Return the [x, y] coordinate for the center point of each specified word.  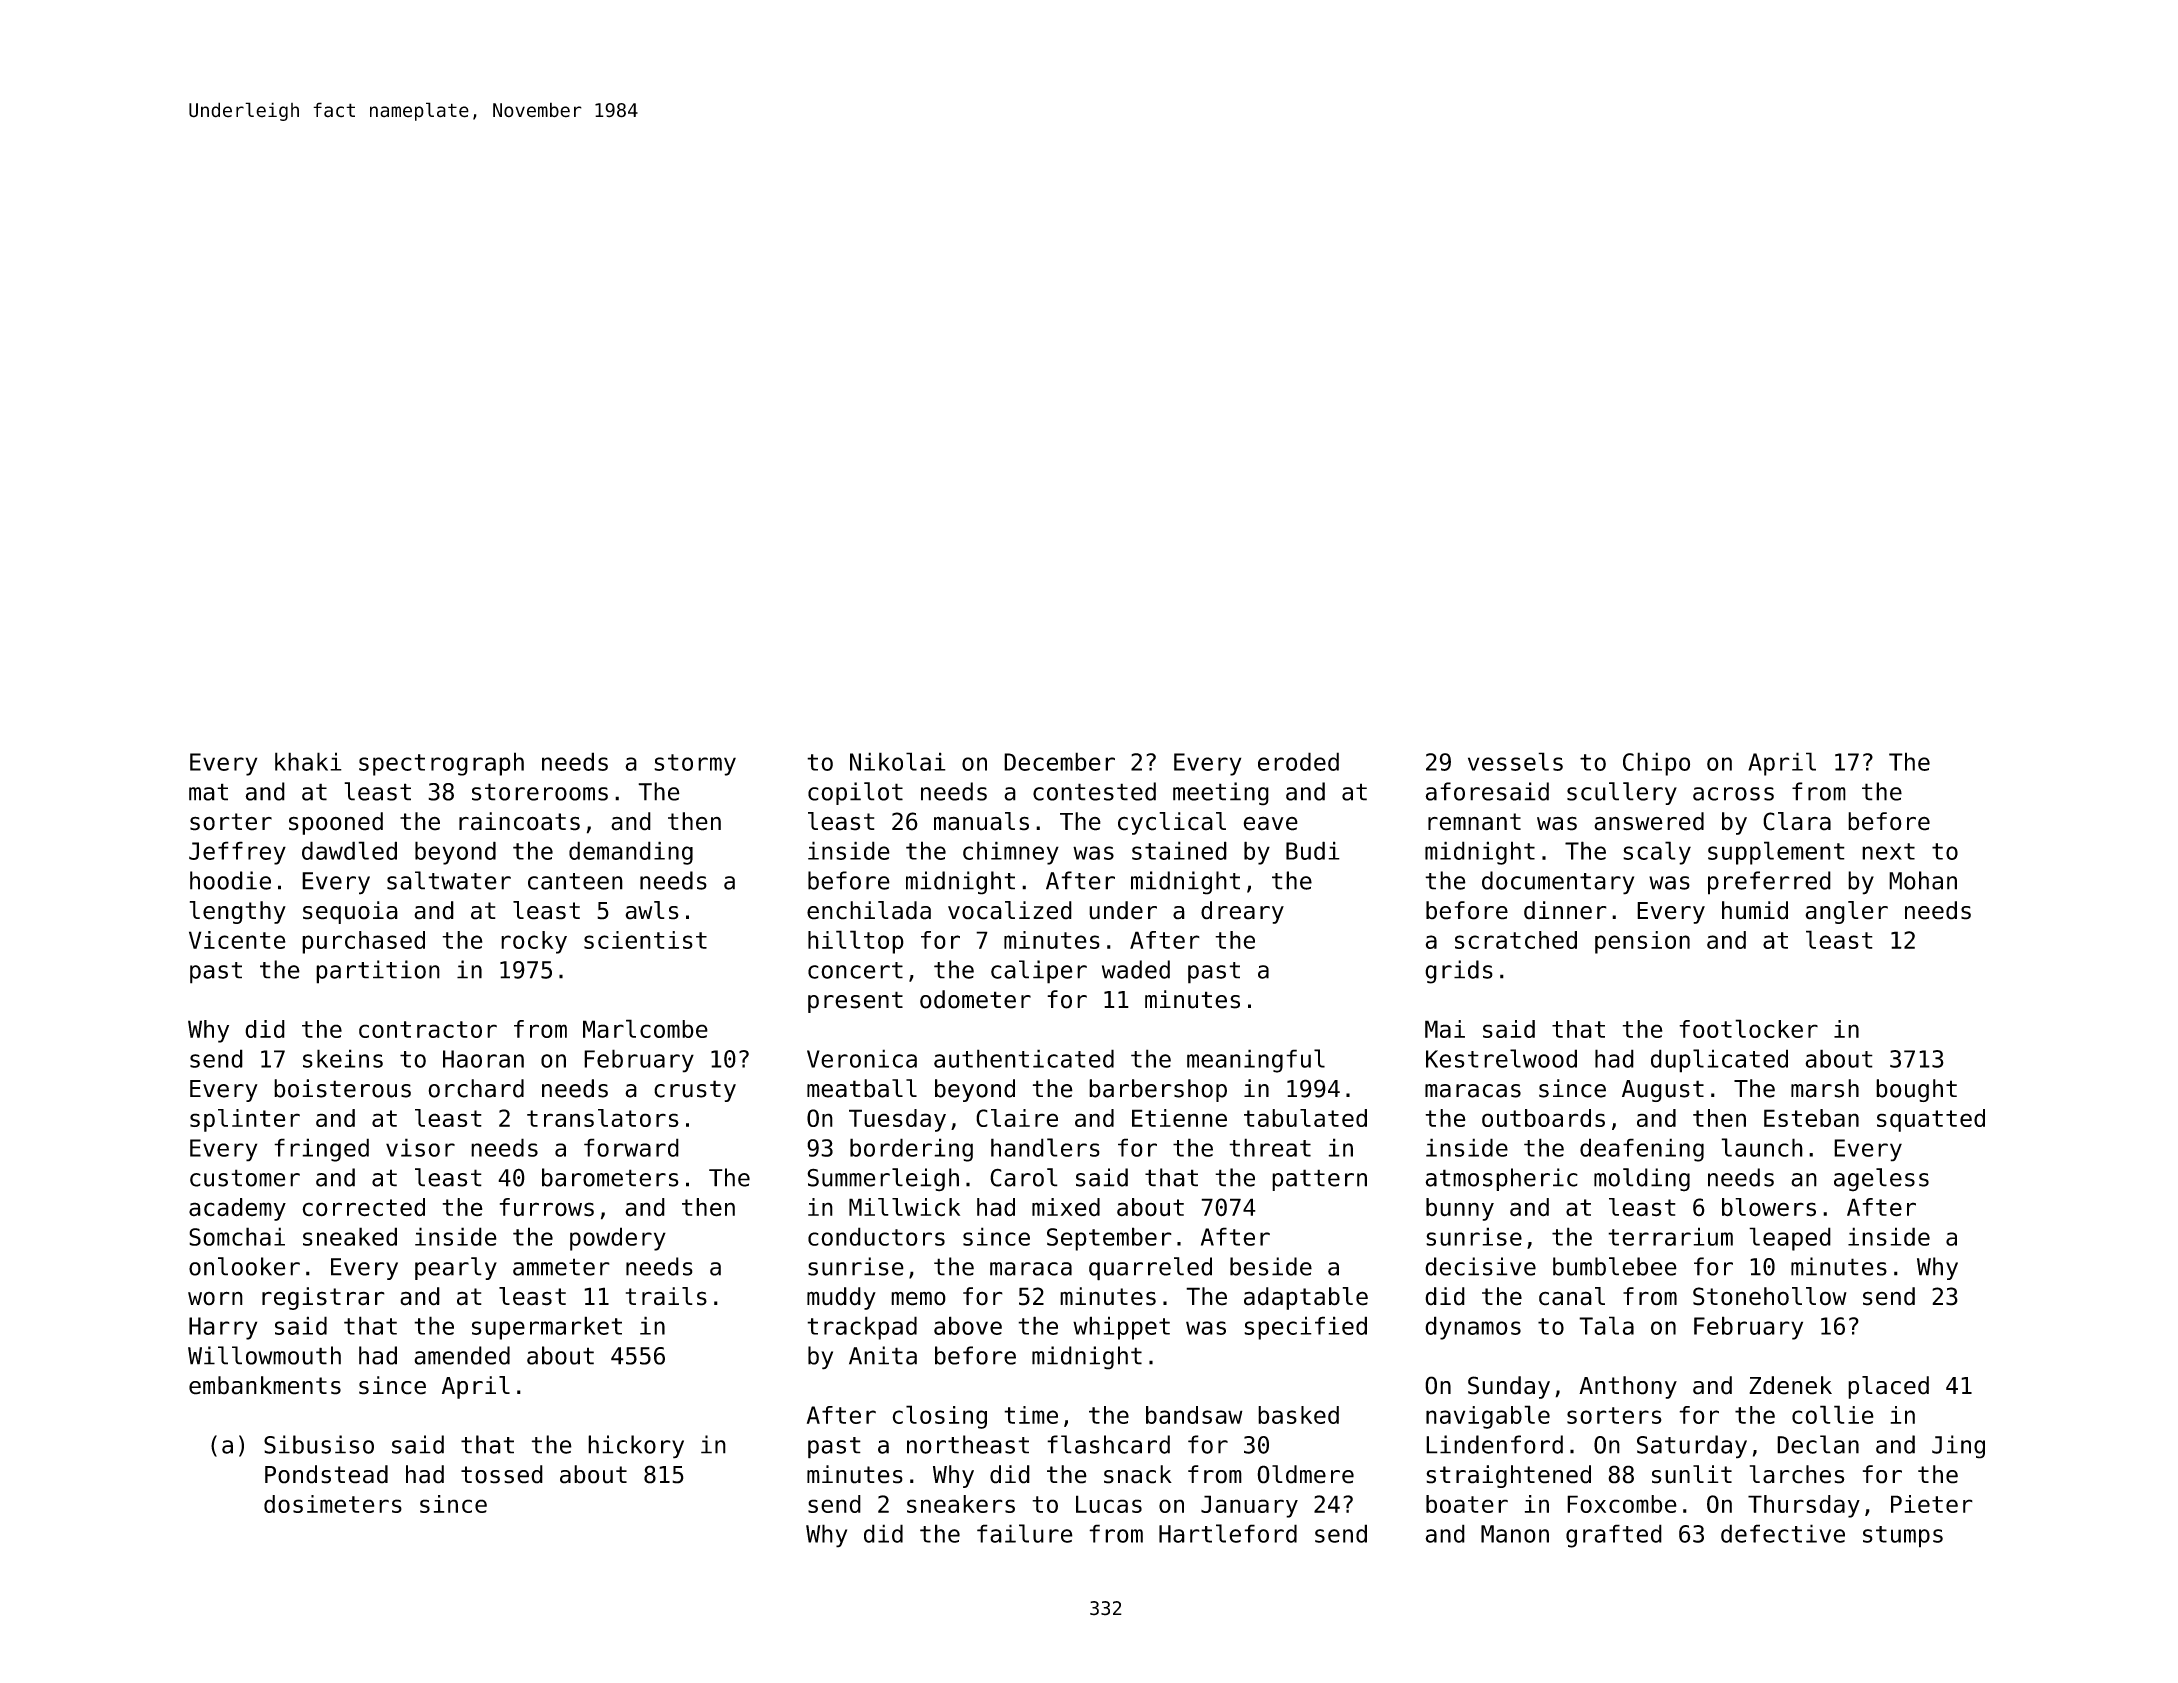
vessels [1515, 761]
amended [462, 1355]
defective [1783, 1533]
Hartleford [1228, 1533]
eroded [1298, 761]
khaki [308, 761]
